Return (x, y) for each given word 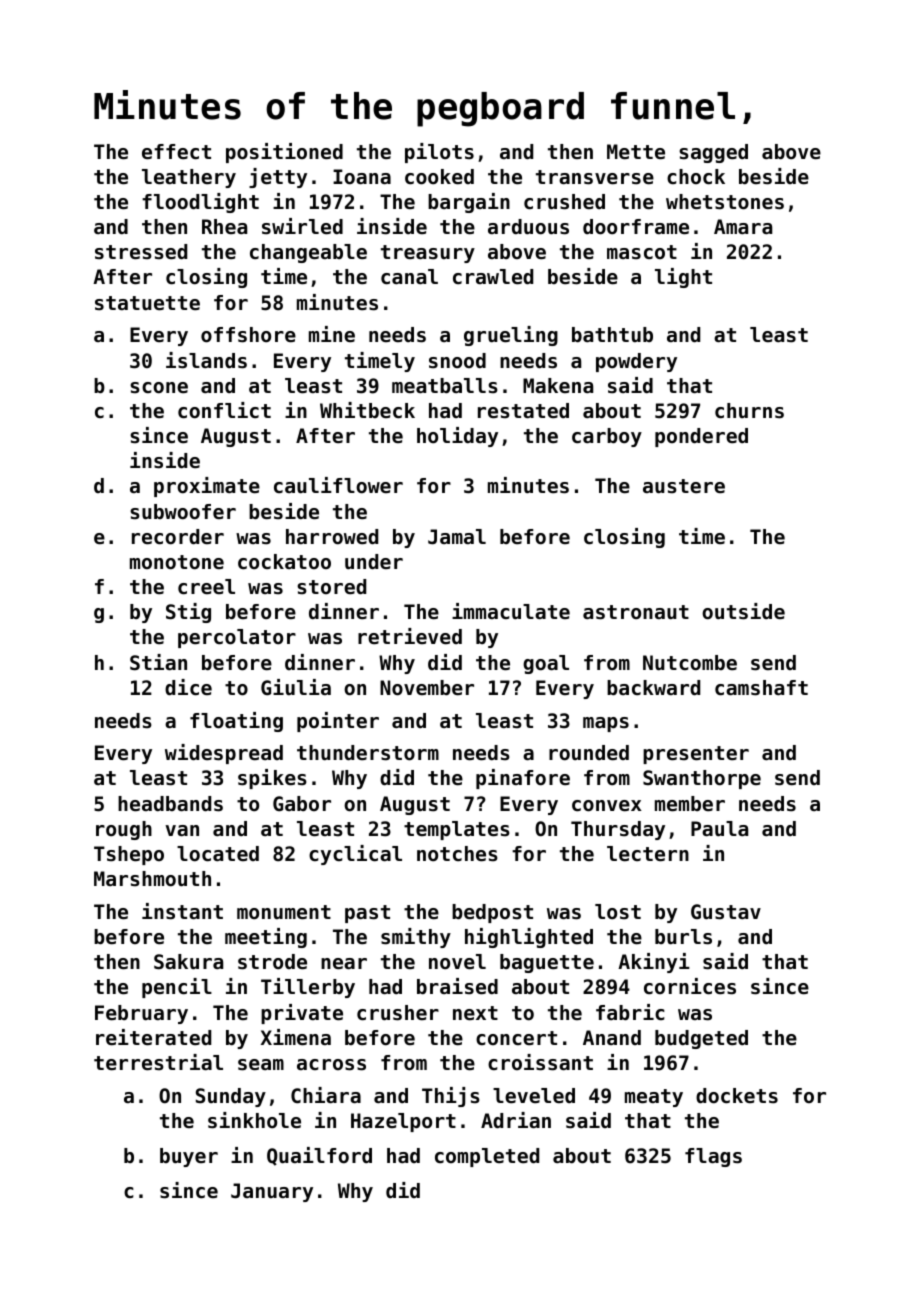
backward (653, 688)
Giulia (296, 687)
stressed (141, 252)
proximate (207, 487)
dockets (737, 1096)
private (302, 1014)
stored (331, 587)
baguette (547, 963)
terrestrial (158, 1062)
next (475, 1013)
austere (684, 486)
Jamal (457, 537)
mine (332, 334)
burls (683, 937)
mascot (642, 252)
